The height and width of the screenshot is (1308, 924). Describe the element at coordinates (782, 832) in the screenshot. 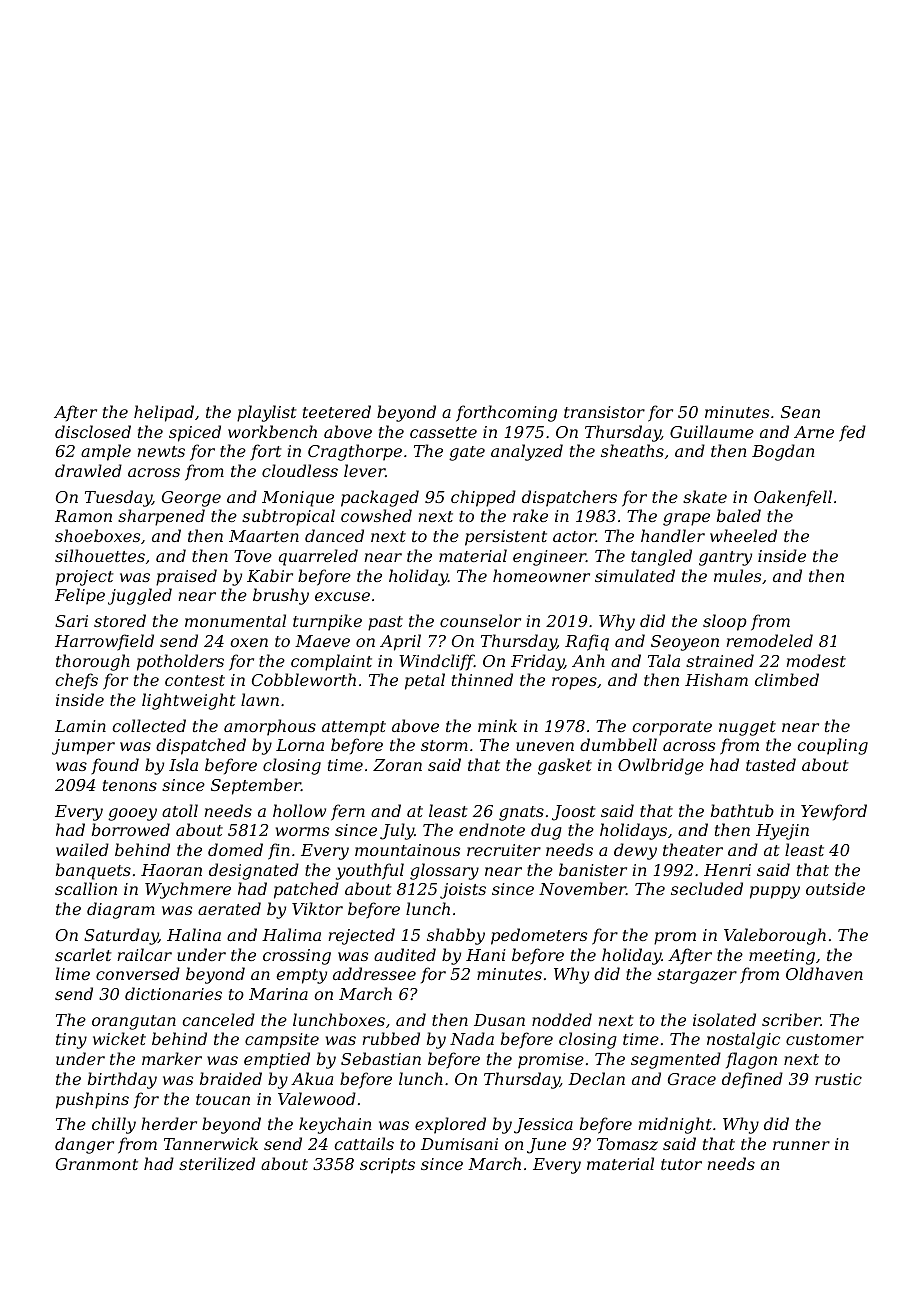

I see `Hyejin` at that location.
